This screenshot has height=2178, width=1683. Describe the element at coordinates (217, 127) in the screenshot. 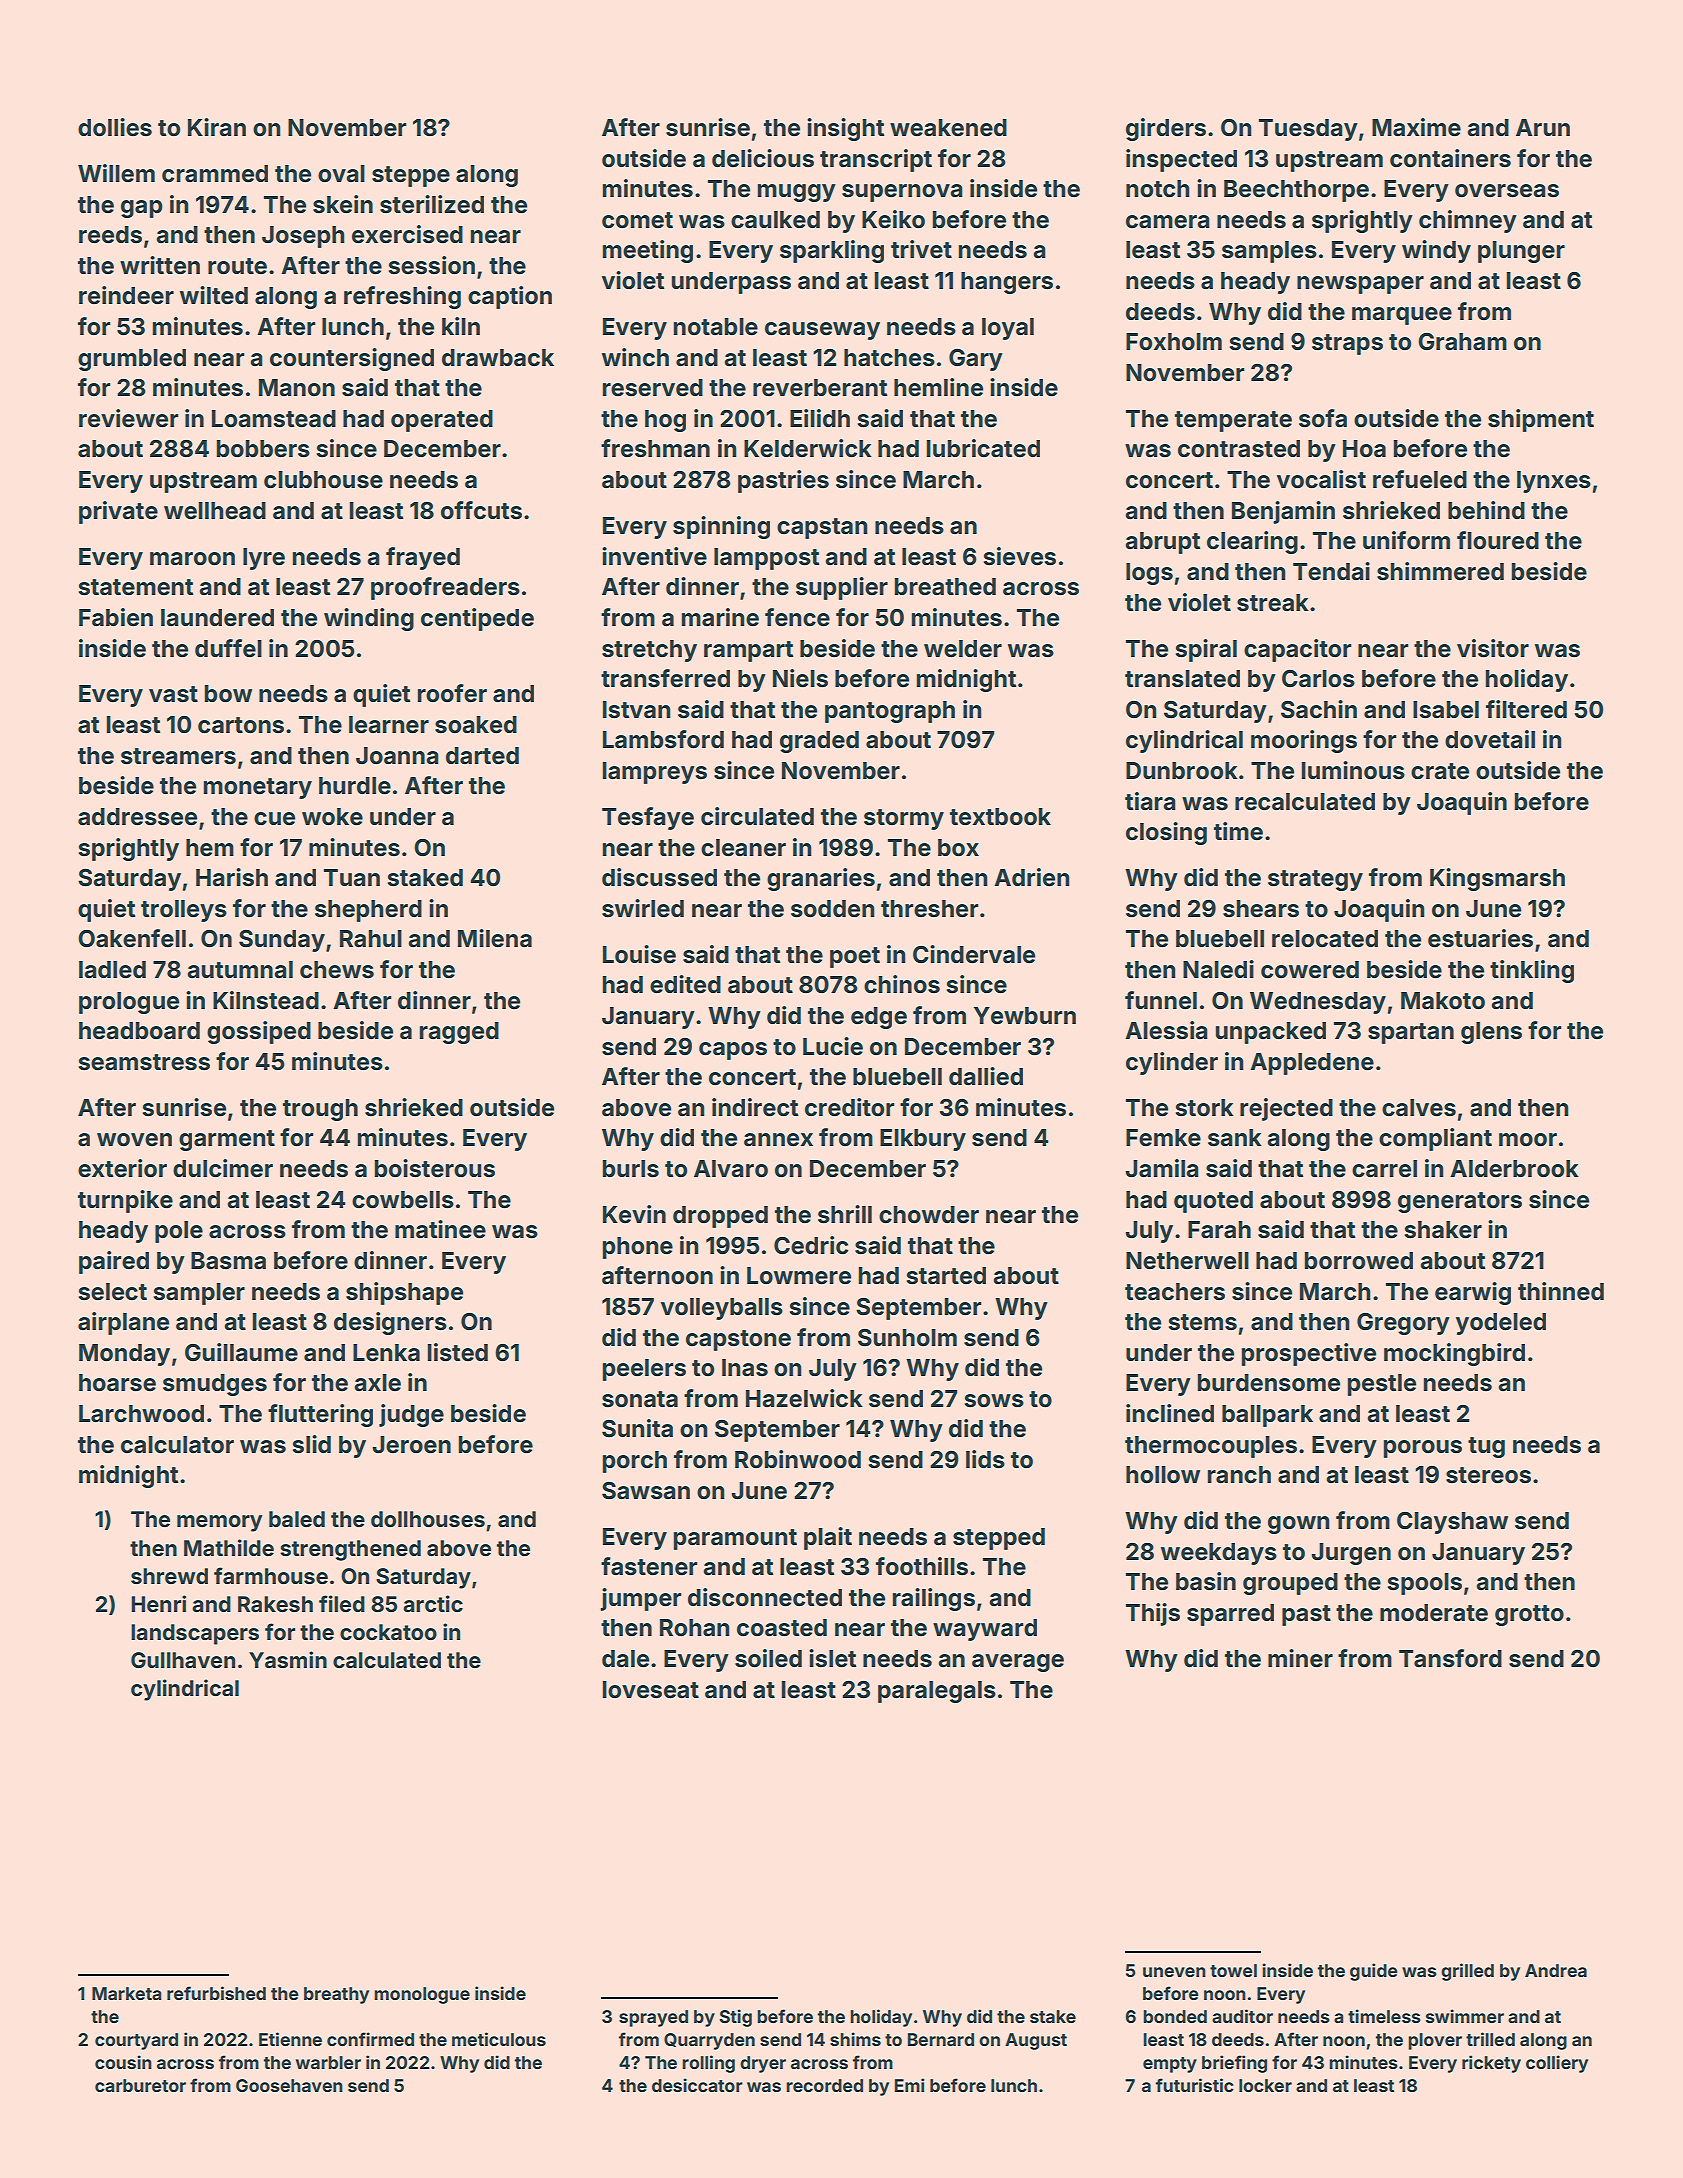

I see `Kiran` at that location.
